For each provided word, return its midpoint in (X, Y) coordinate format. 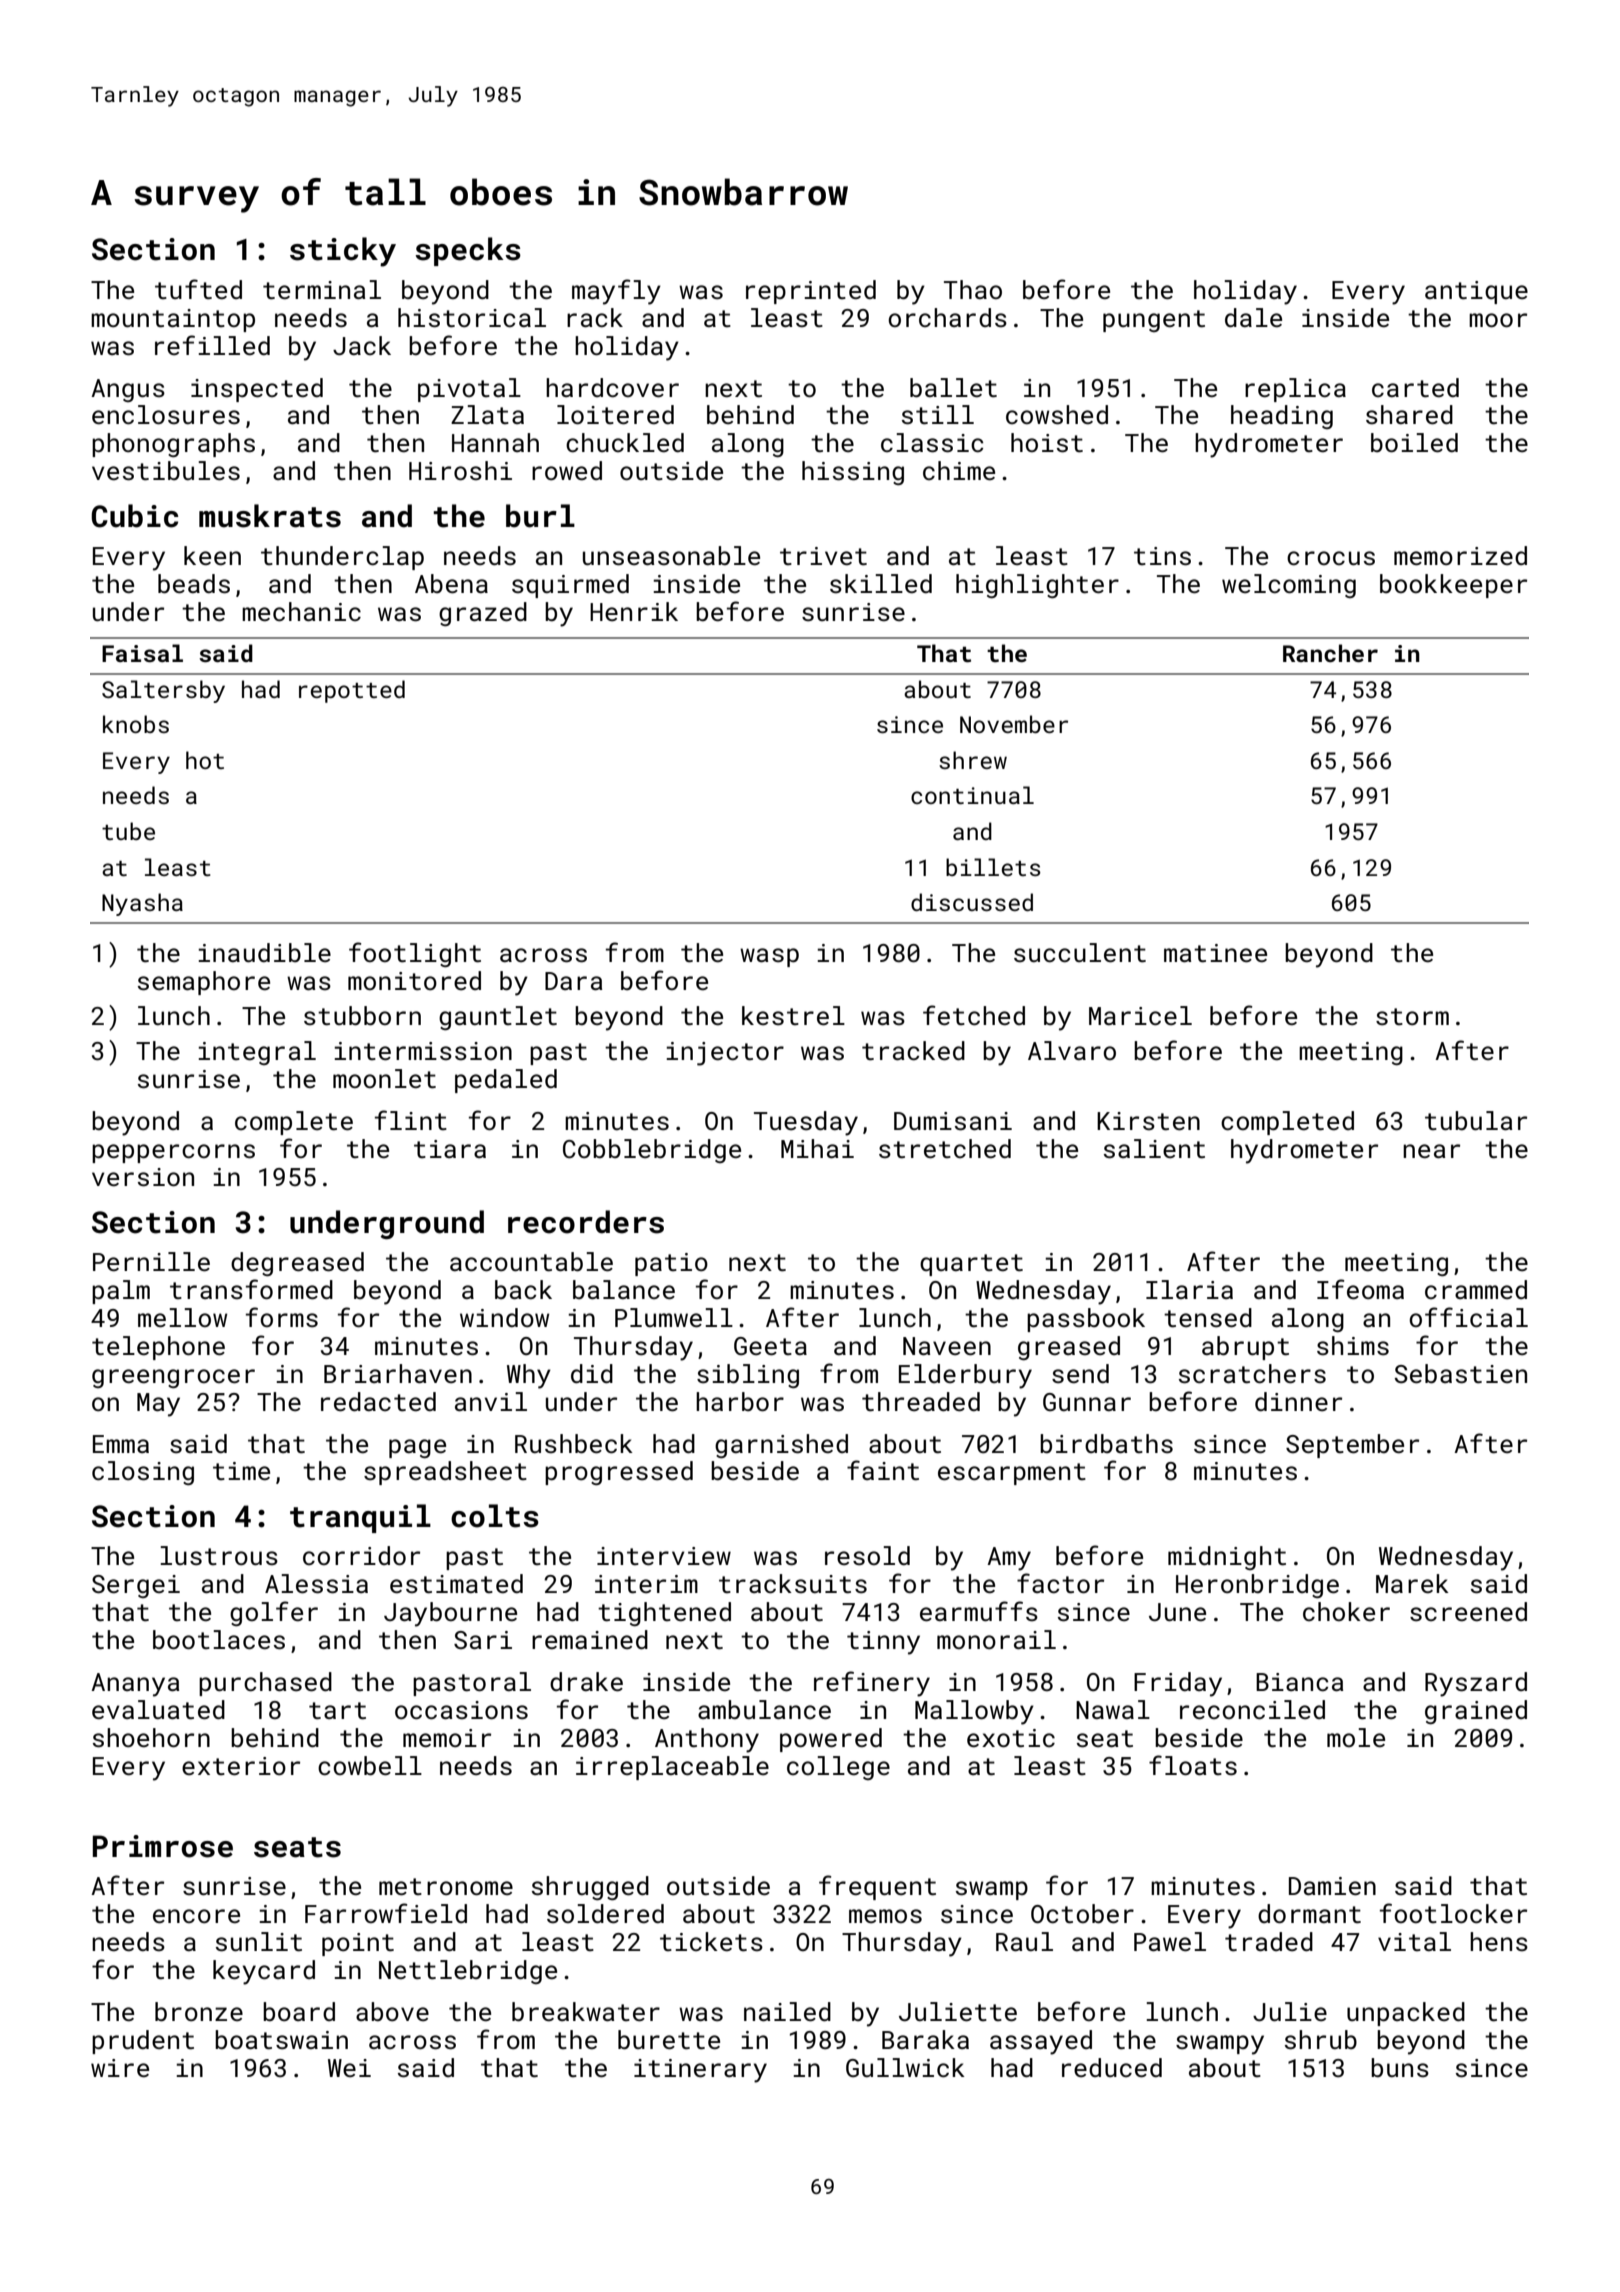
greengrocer (173, 1378)
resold (867, 1556)
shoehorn (151, 1738)
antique (1476, 292)
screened (1468, 1612)
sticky (343, 252)
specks (468, 251)
